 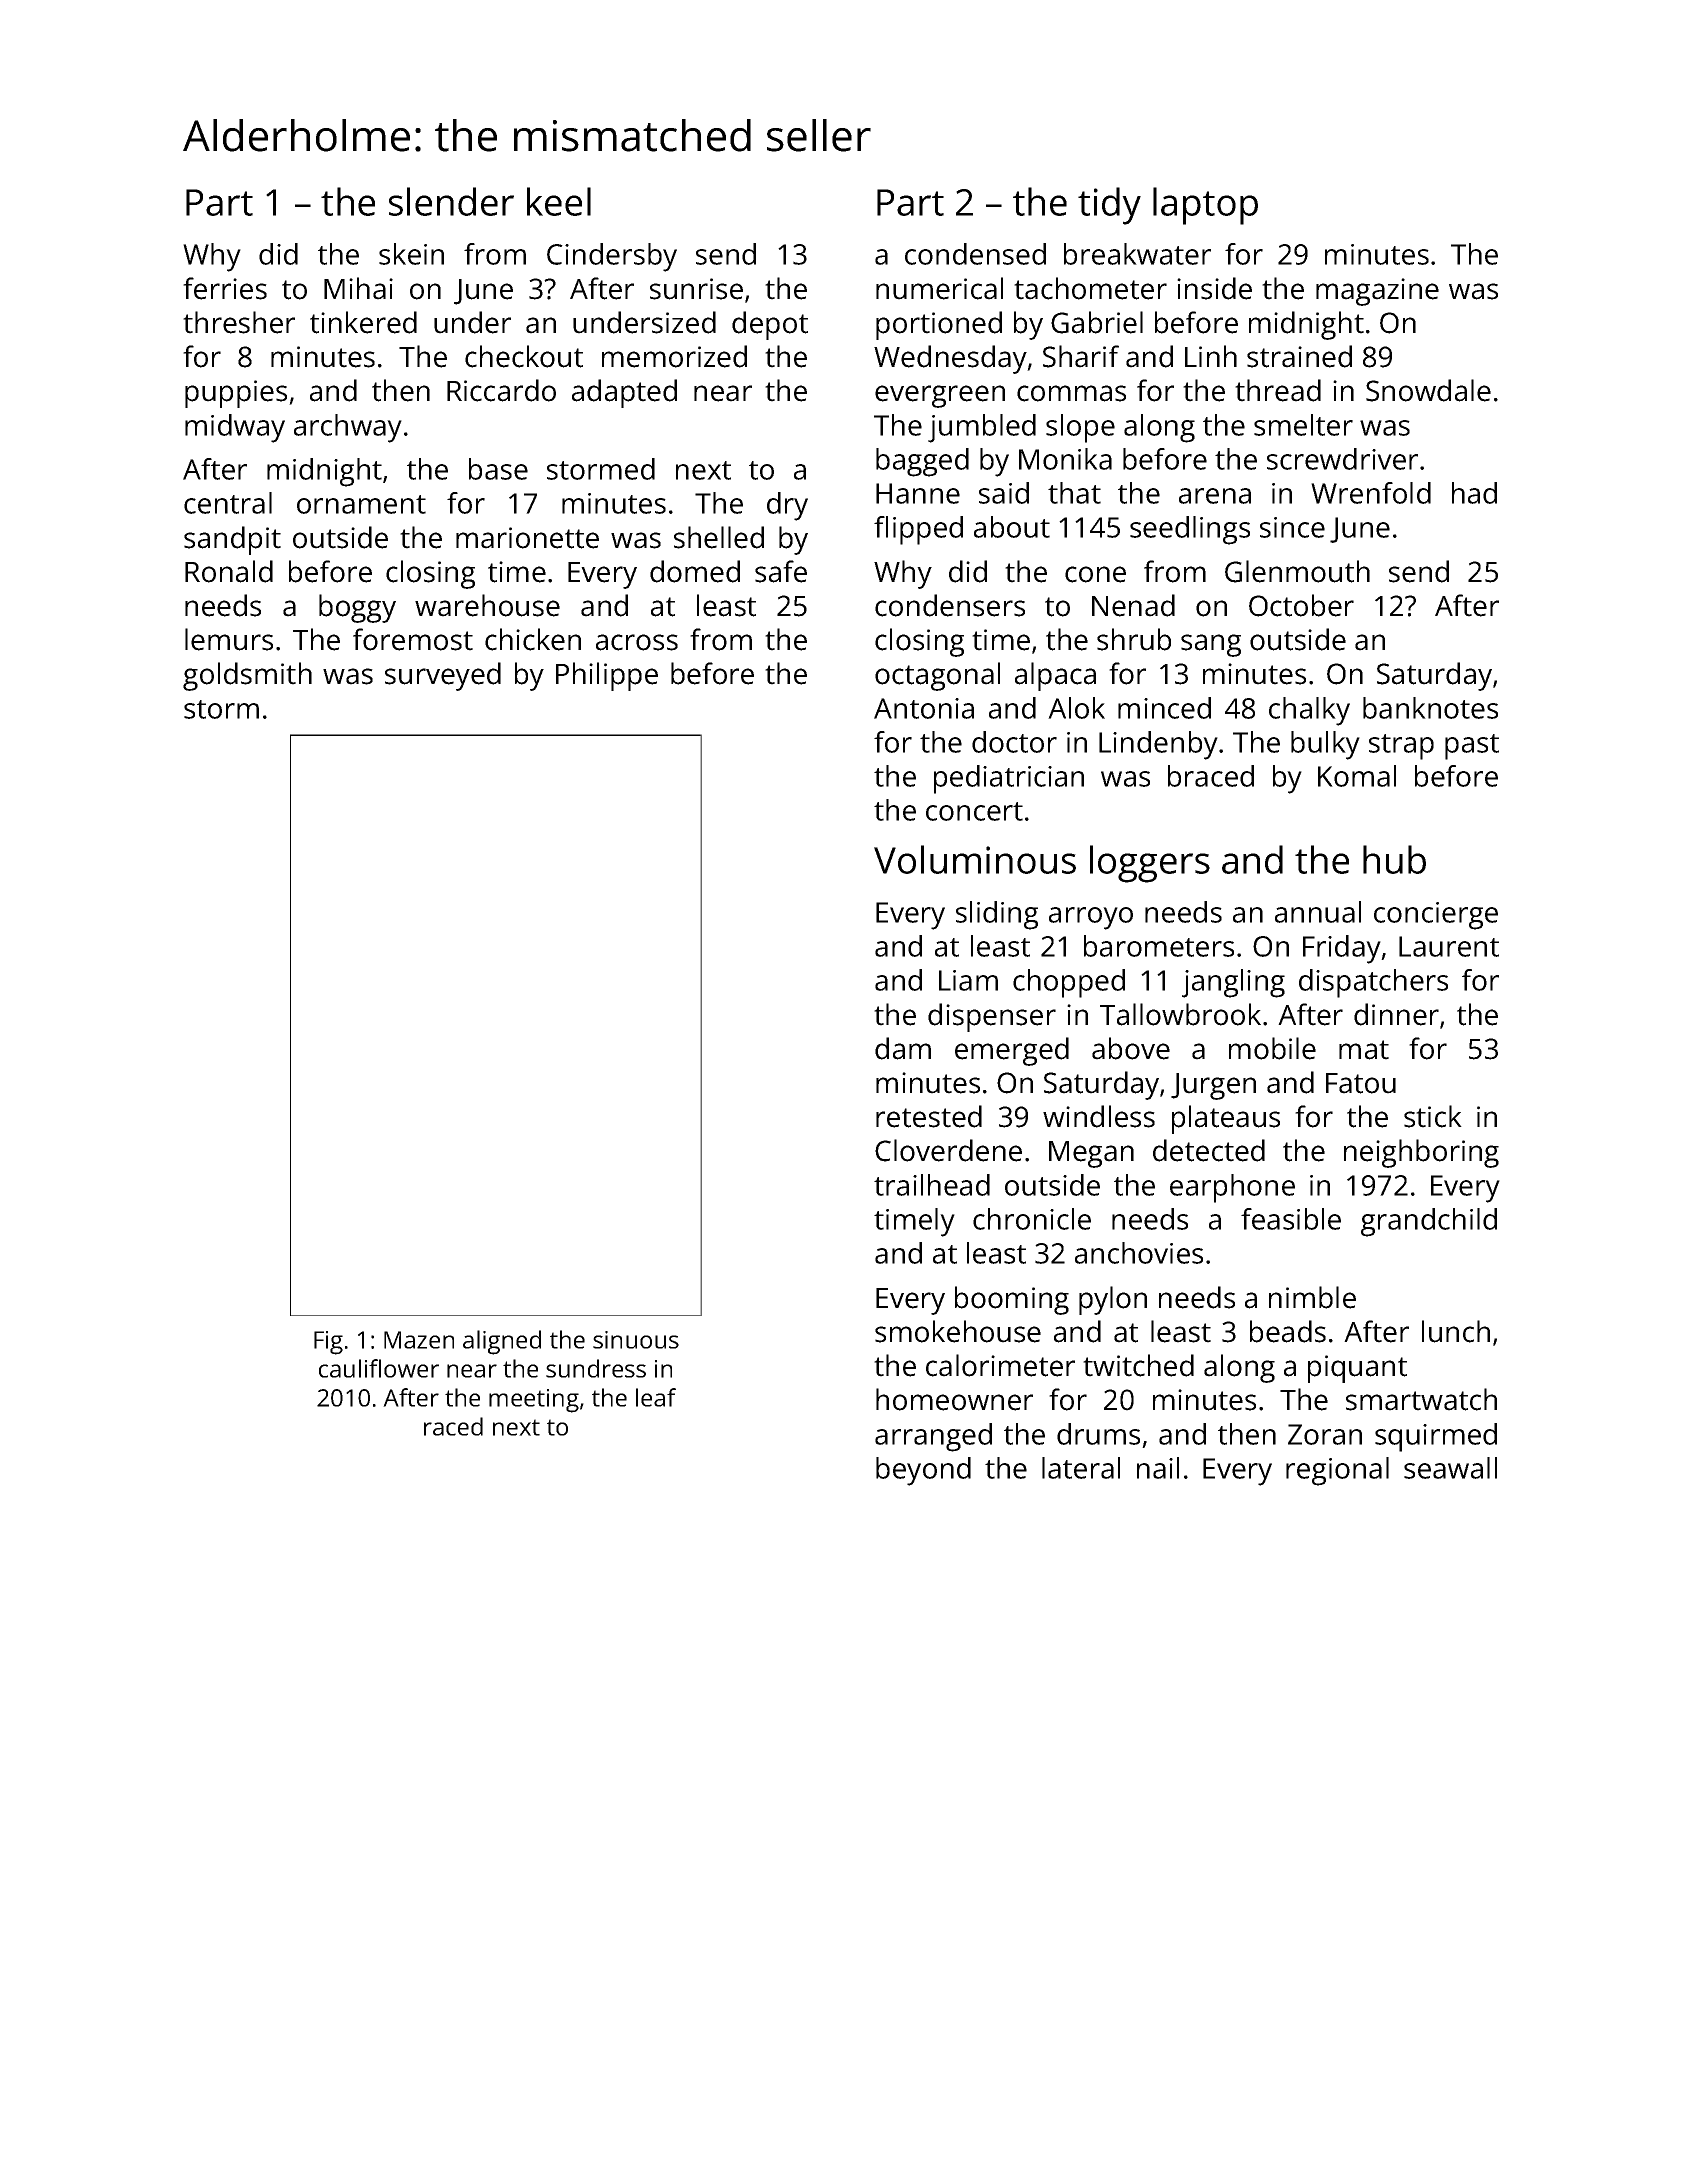 I want to click on beyond, so click(x=923, y=1471).
